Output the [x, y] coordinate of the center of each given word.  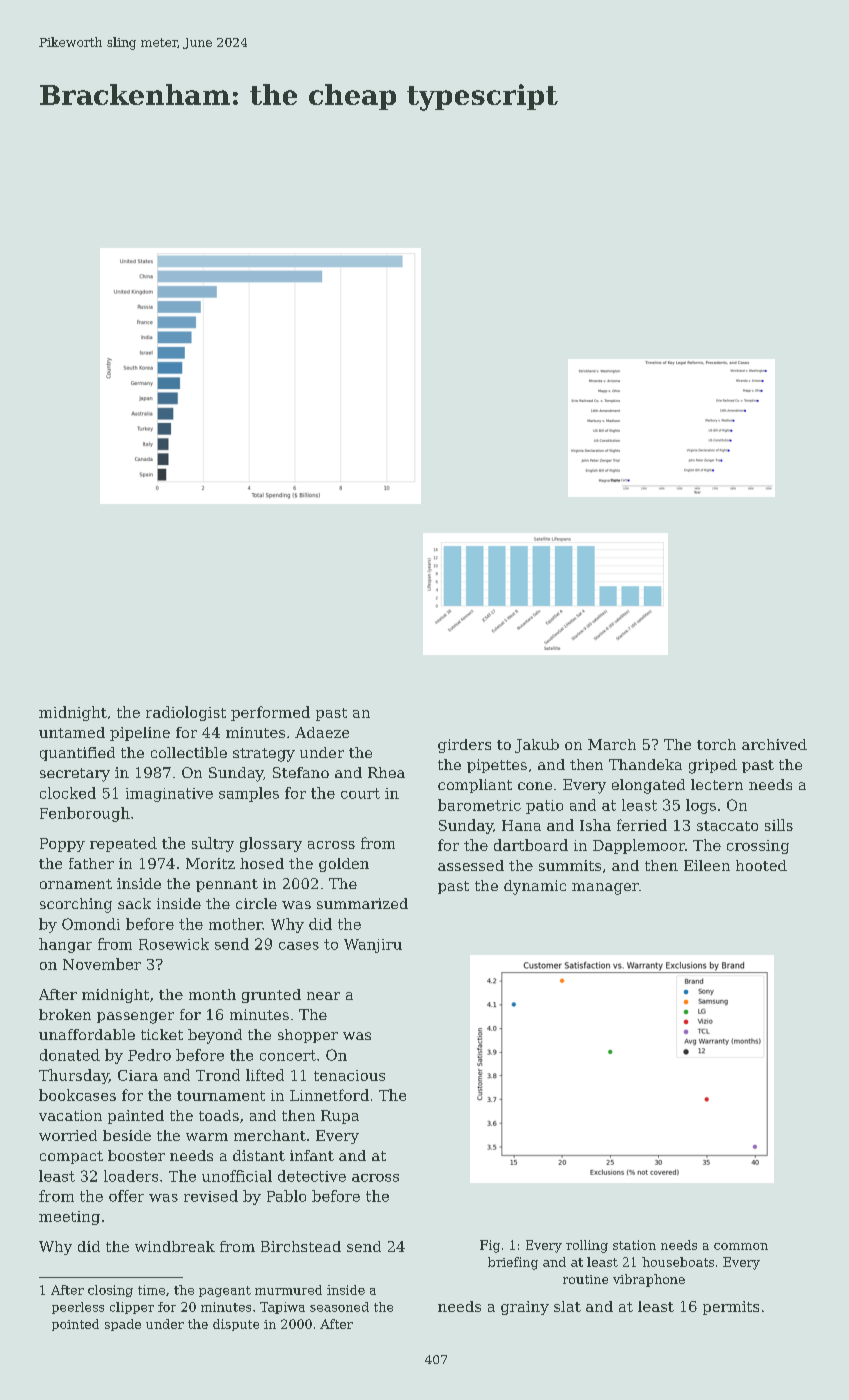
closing [110, 1291]
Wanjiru [373, 946]
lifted [265, 1075]
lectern [717, 784]
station [634, 1245]
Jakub [537, 746]
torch [716, 744]
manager [605, 889]
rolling [587, 1246]
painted [136, 1117]
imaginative [169, 795]
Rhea [386, 772]
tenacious [349, 1075]
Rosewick [174, 944]
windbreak [175, 1246]
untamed [72, 732]
